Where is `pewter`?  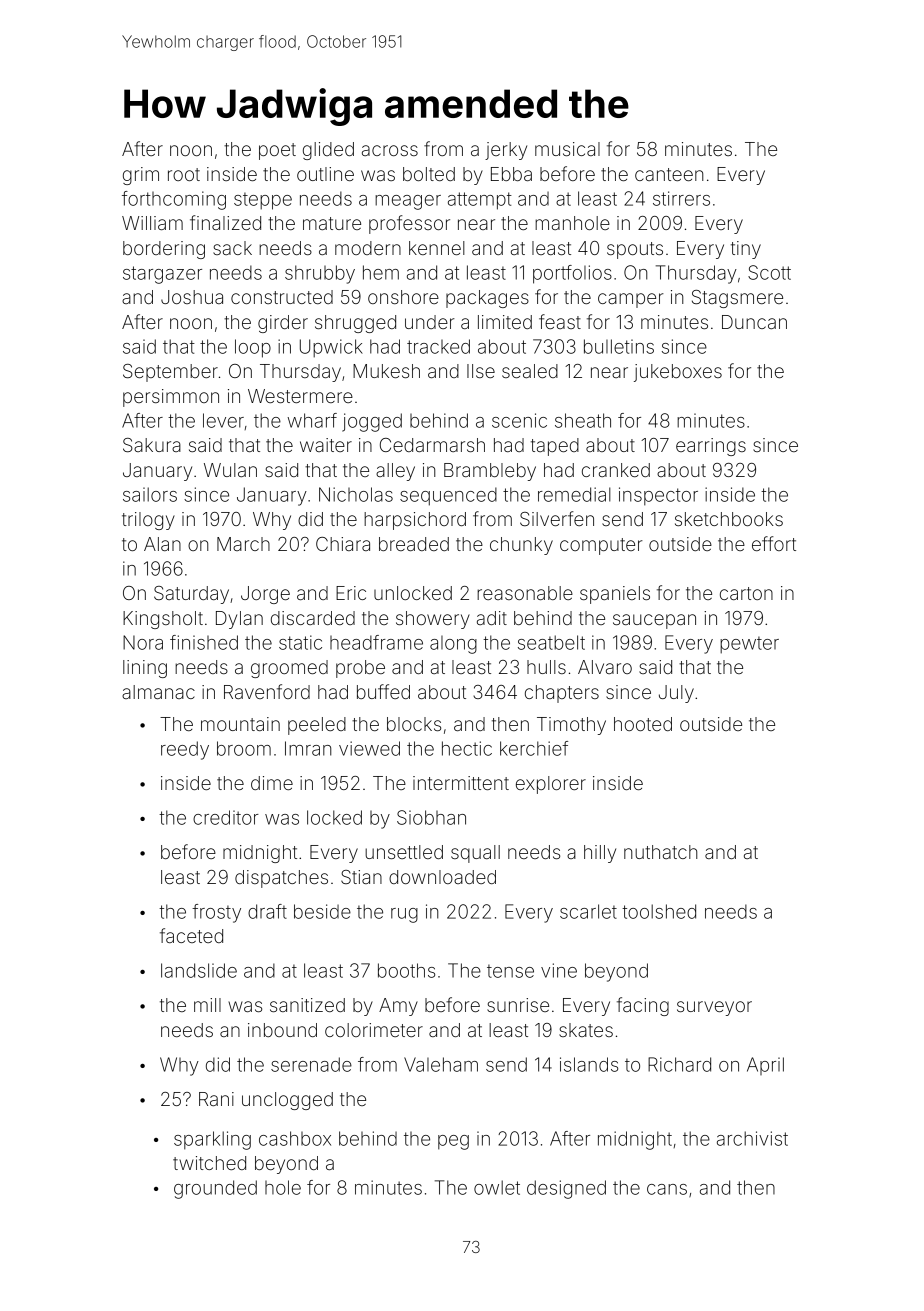
pewter is located at coordinates (749, 645).
